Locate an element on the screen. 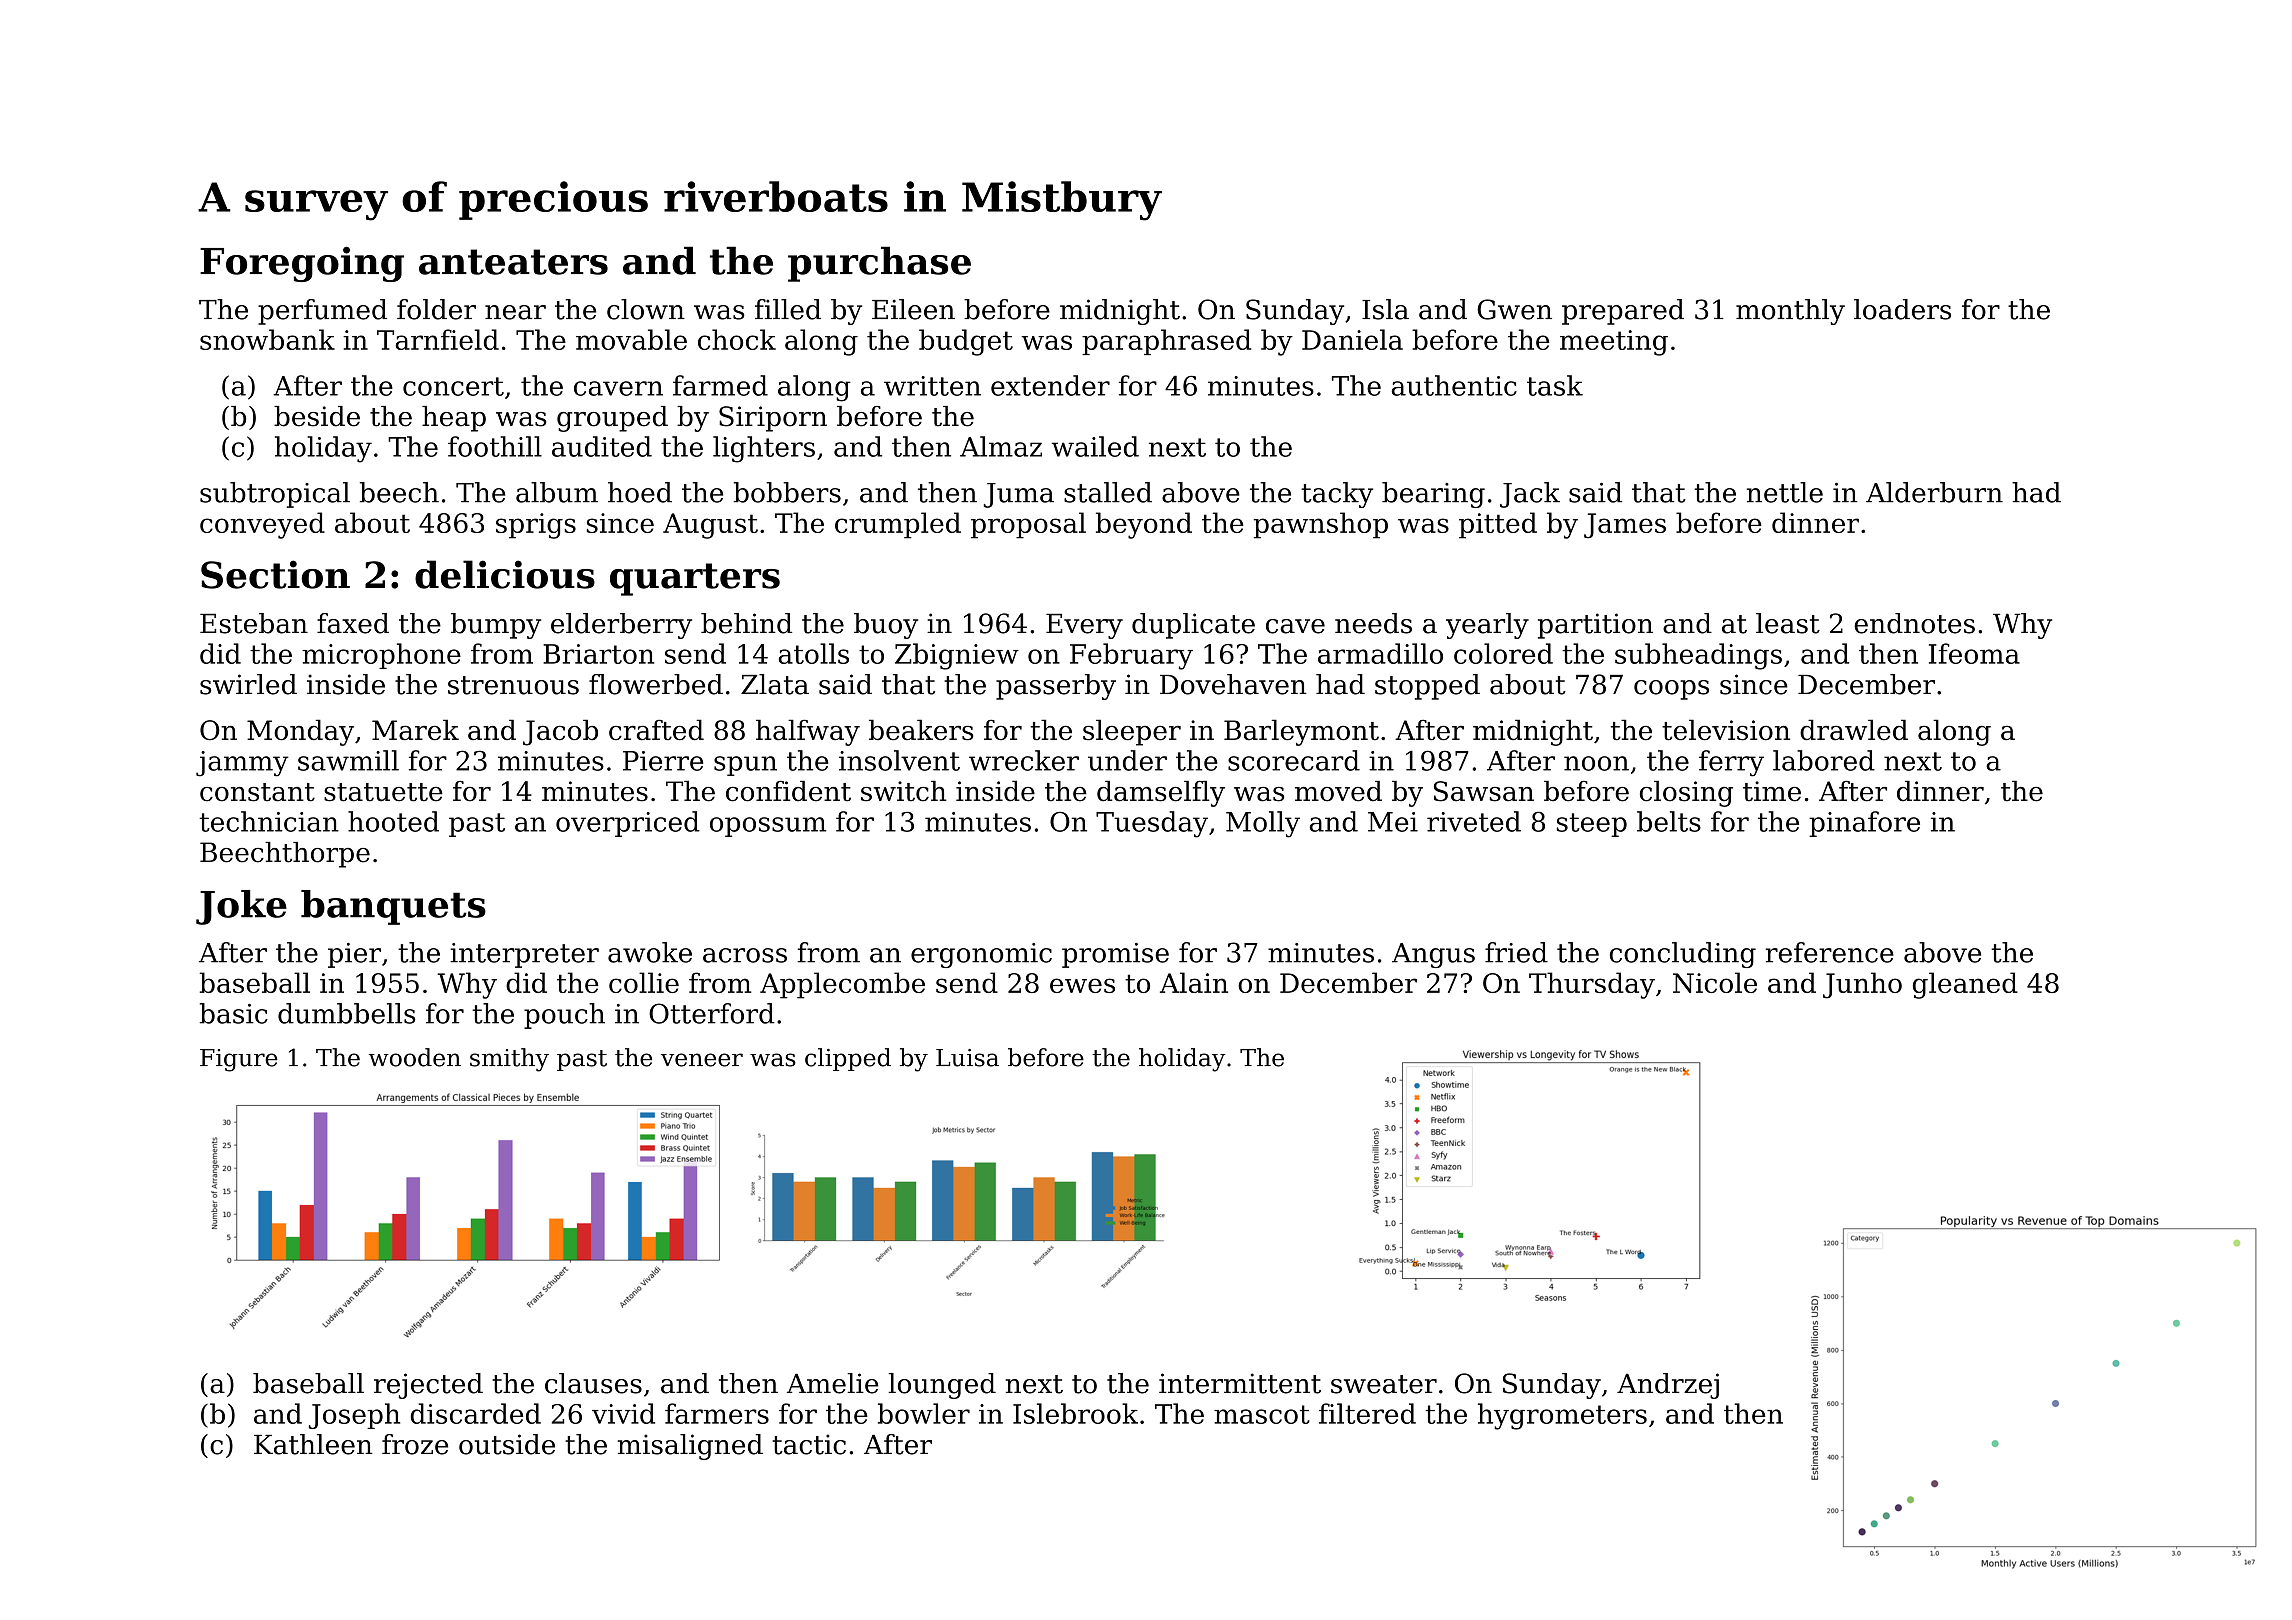  Eileen is located at coordinates (913, 309).
